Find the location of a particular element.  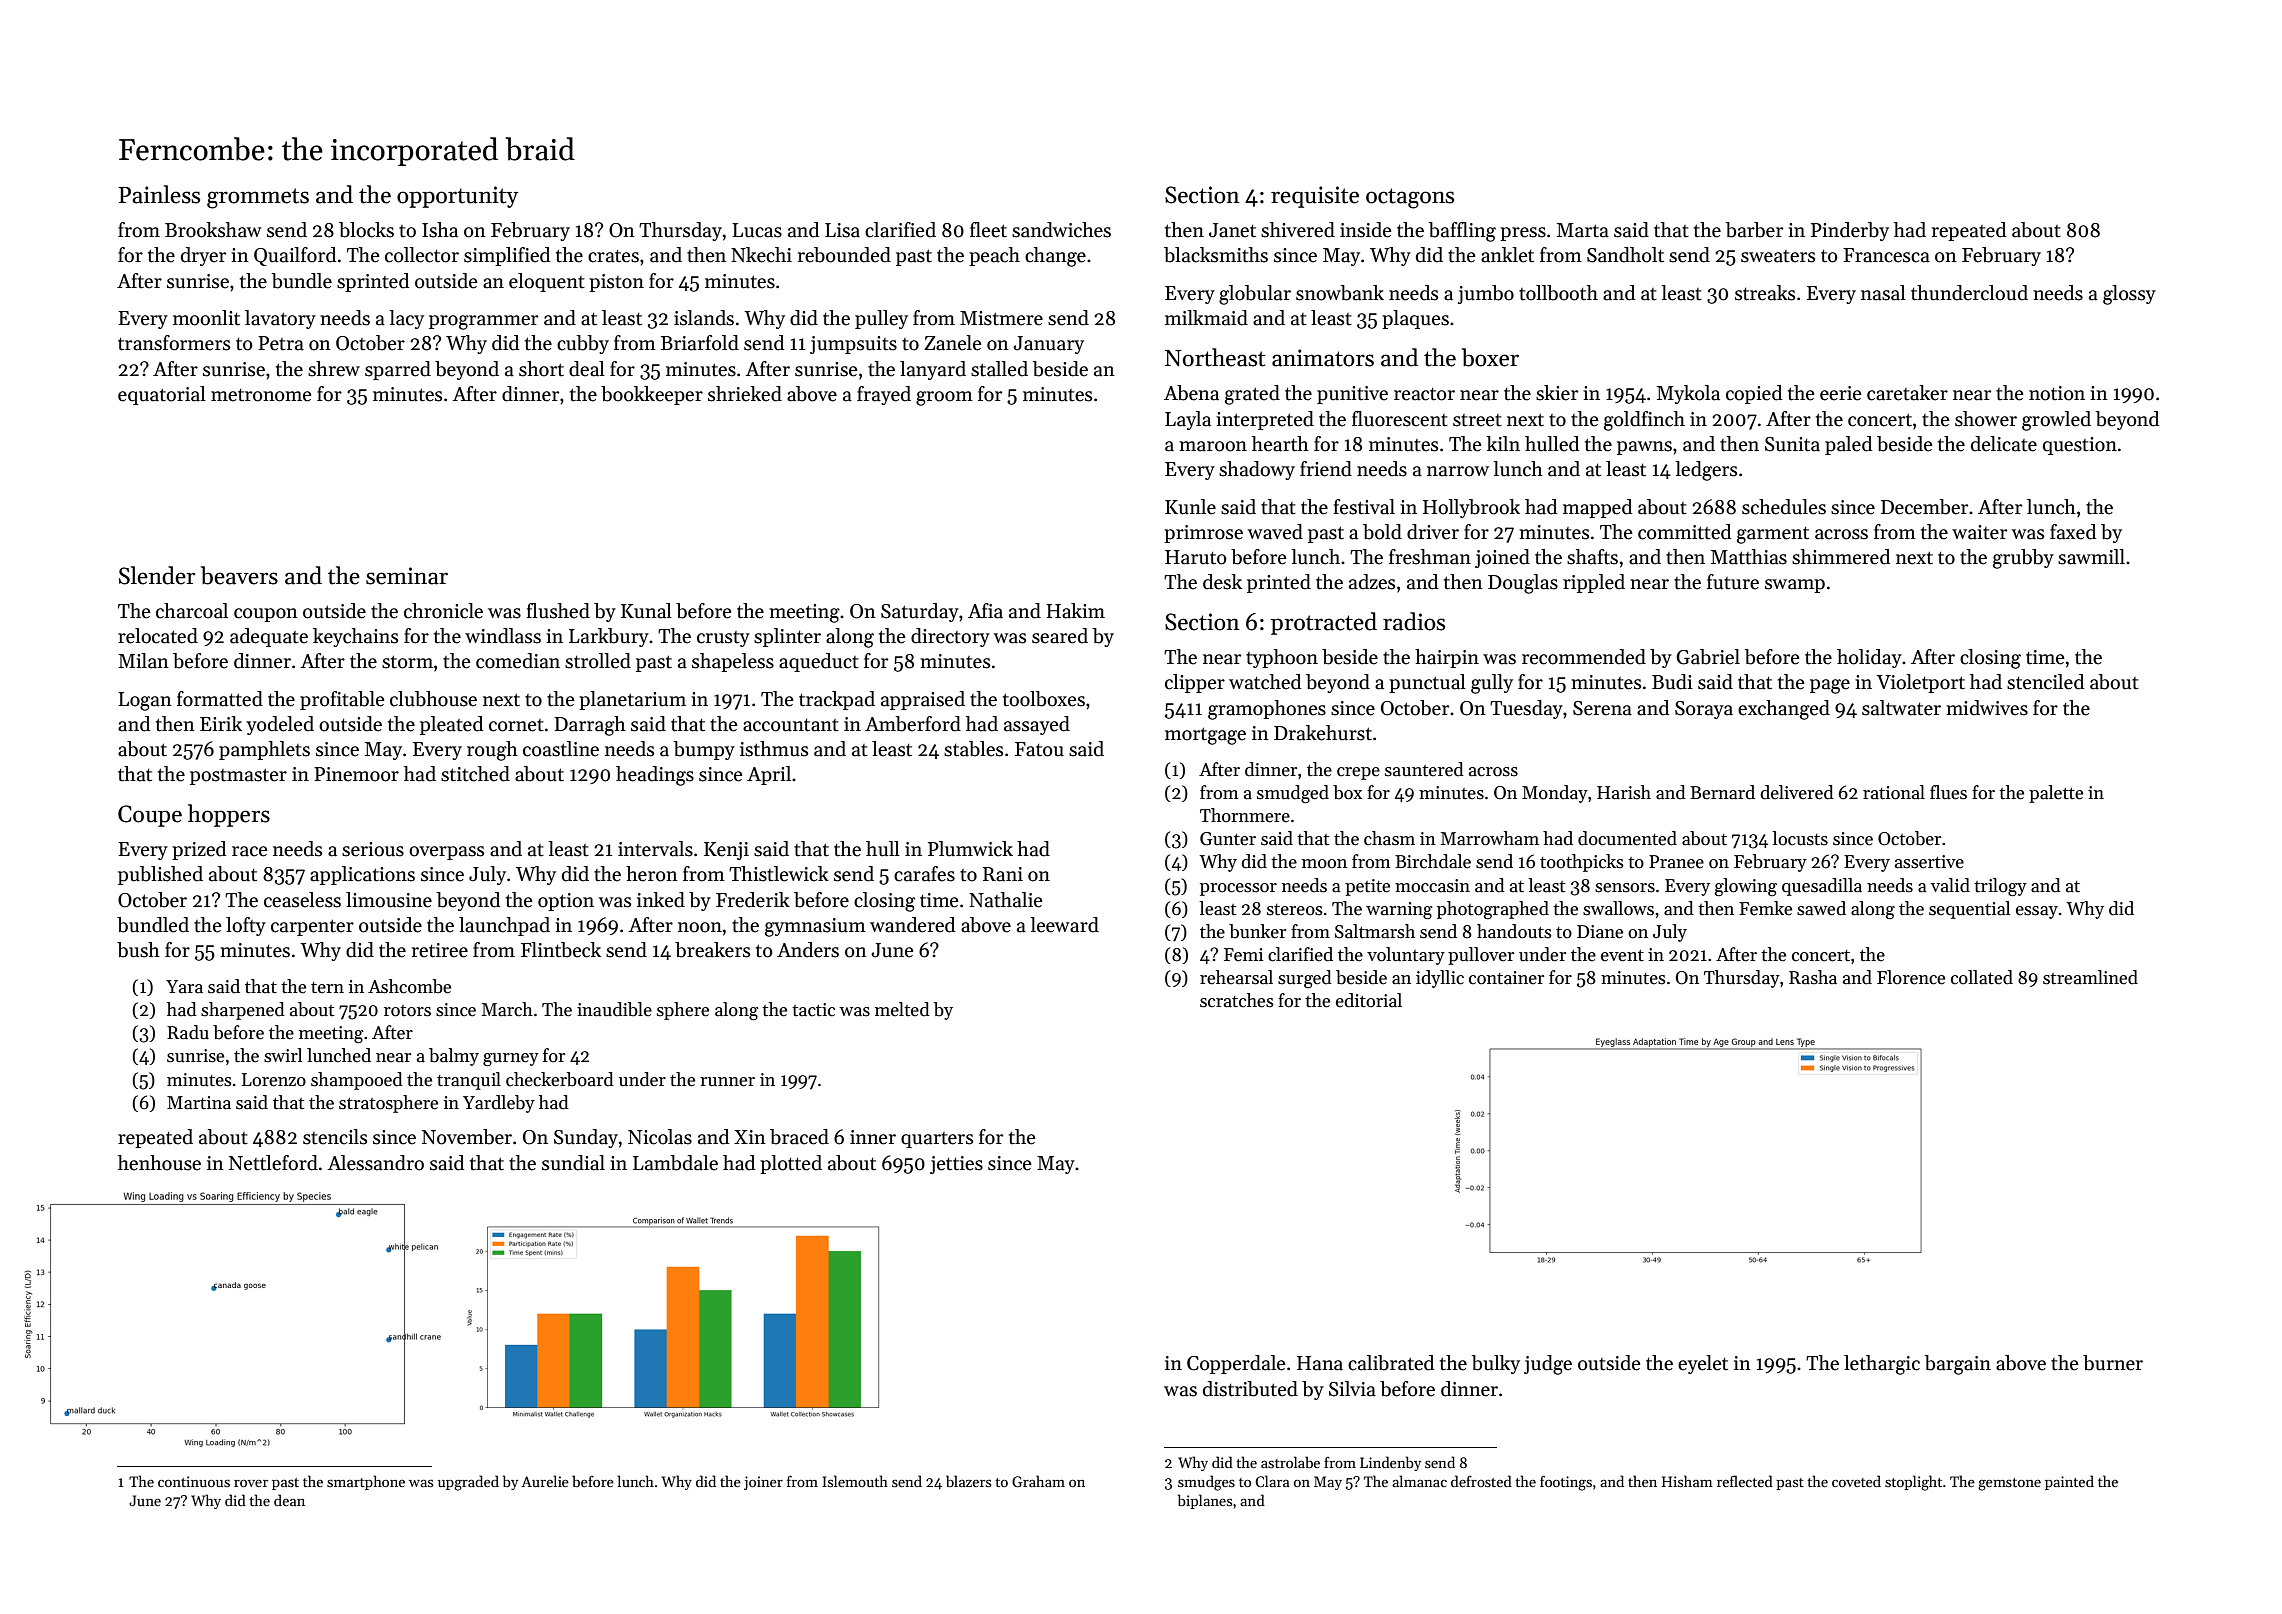

prized is located at coordinates (199, 850).
